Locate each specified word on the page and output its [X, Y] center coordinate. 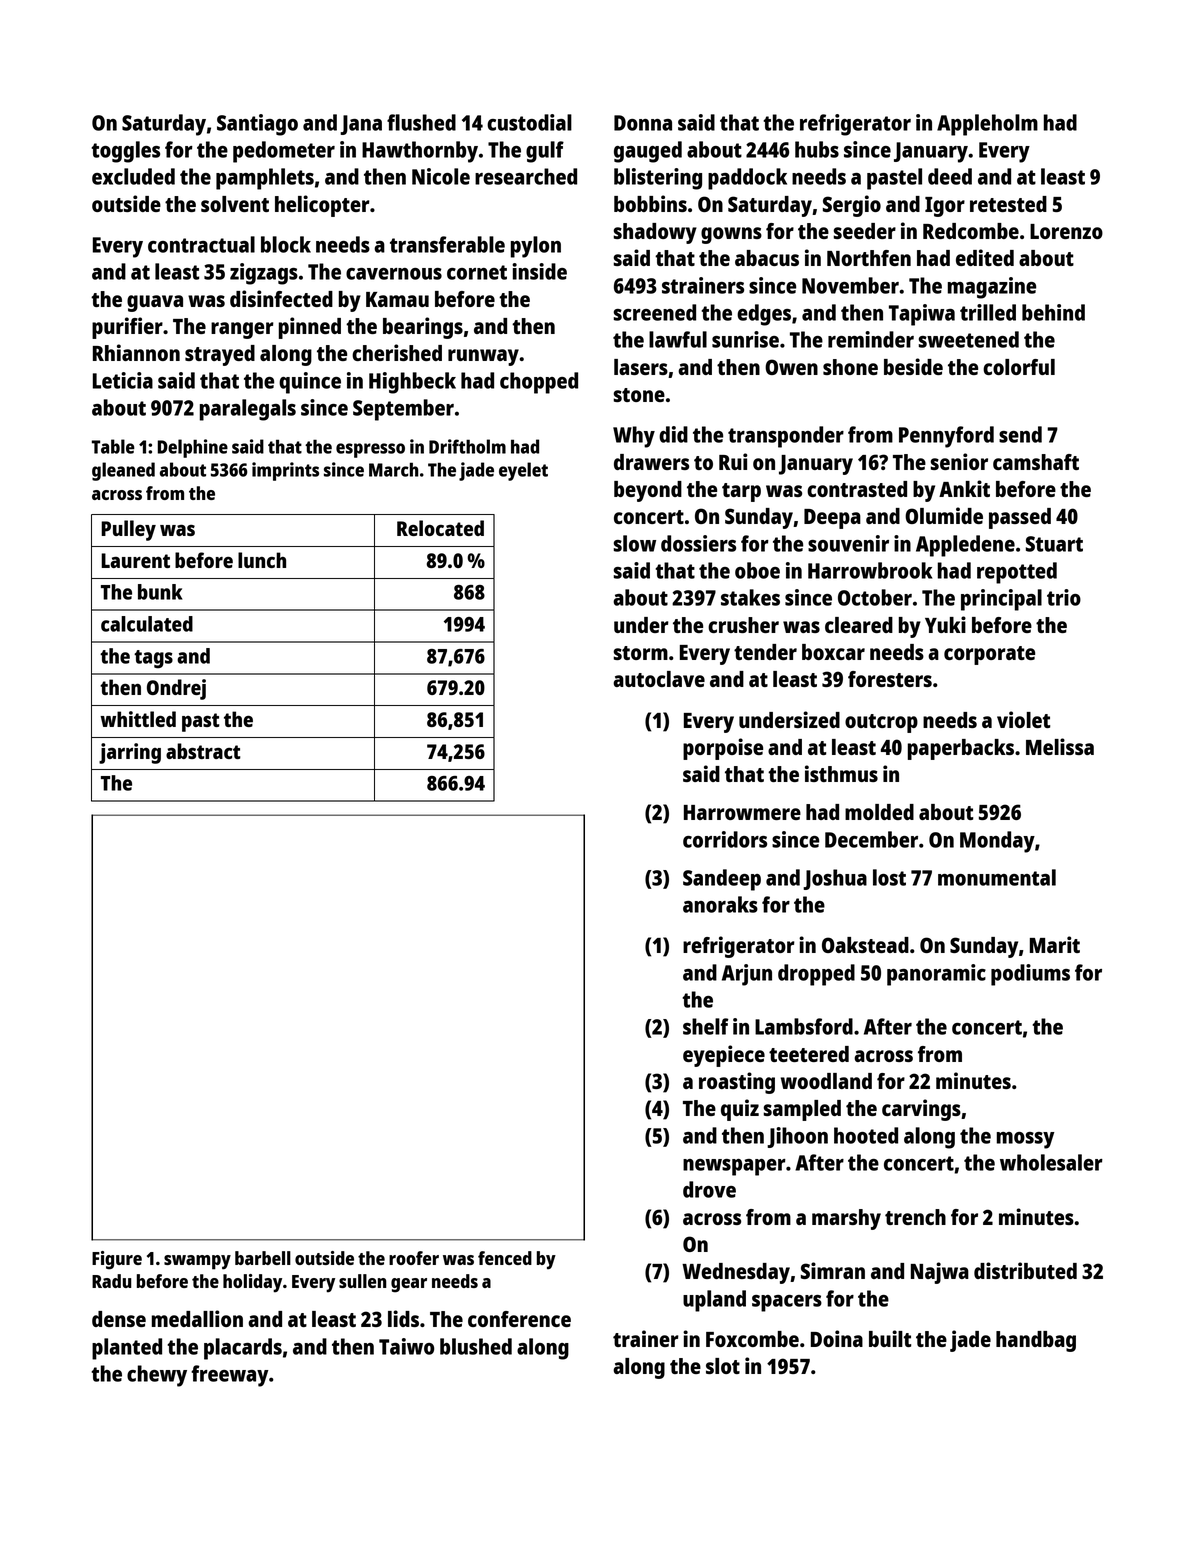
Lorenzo [1066, 231]
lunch [262, 560]
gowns [731, 235]
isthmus [841, 773]
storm [641, 653]
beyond [648, 491]
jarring [130, 753]
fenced [505, 1258]
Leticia [123, 380]
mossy [1026, 1140]
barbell [263, 1258]
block [286, 244]
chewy [157, 1376]
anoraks [720, 904]
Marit [1055, 944]
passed [1020, 518]
